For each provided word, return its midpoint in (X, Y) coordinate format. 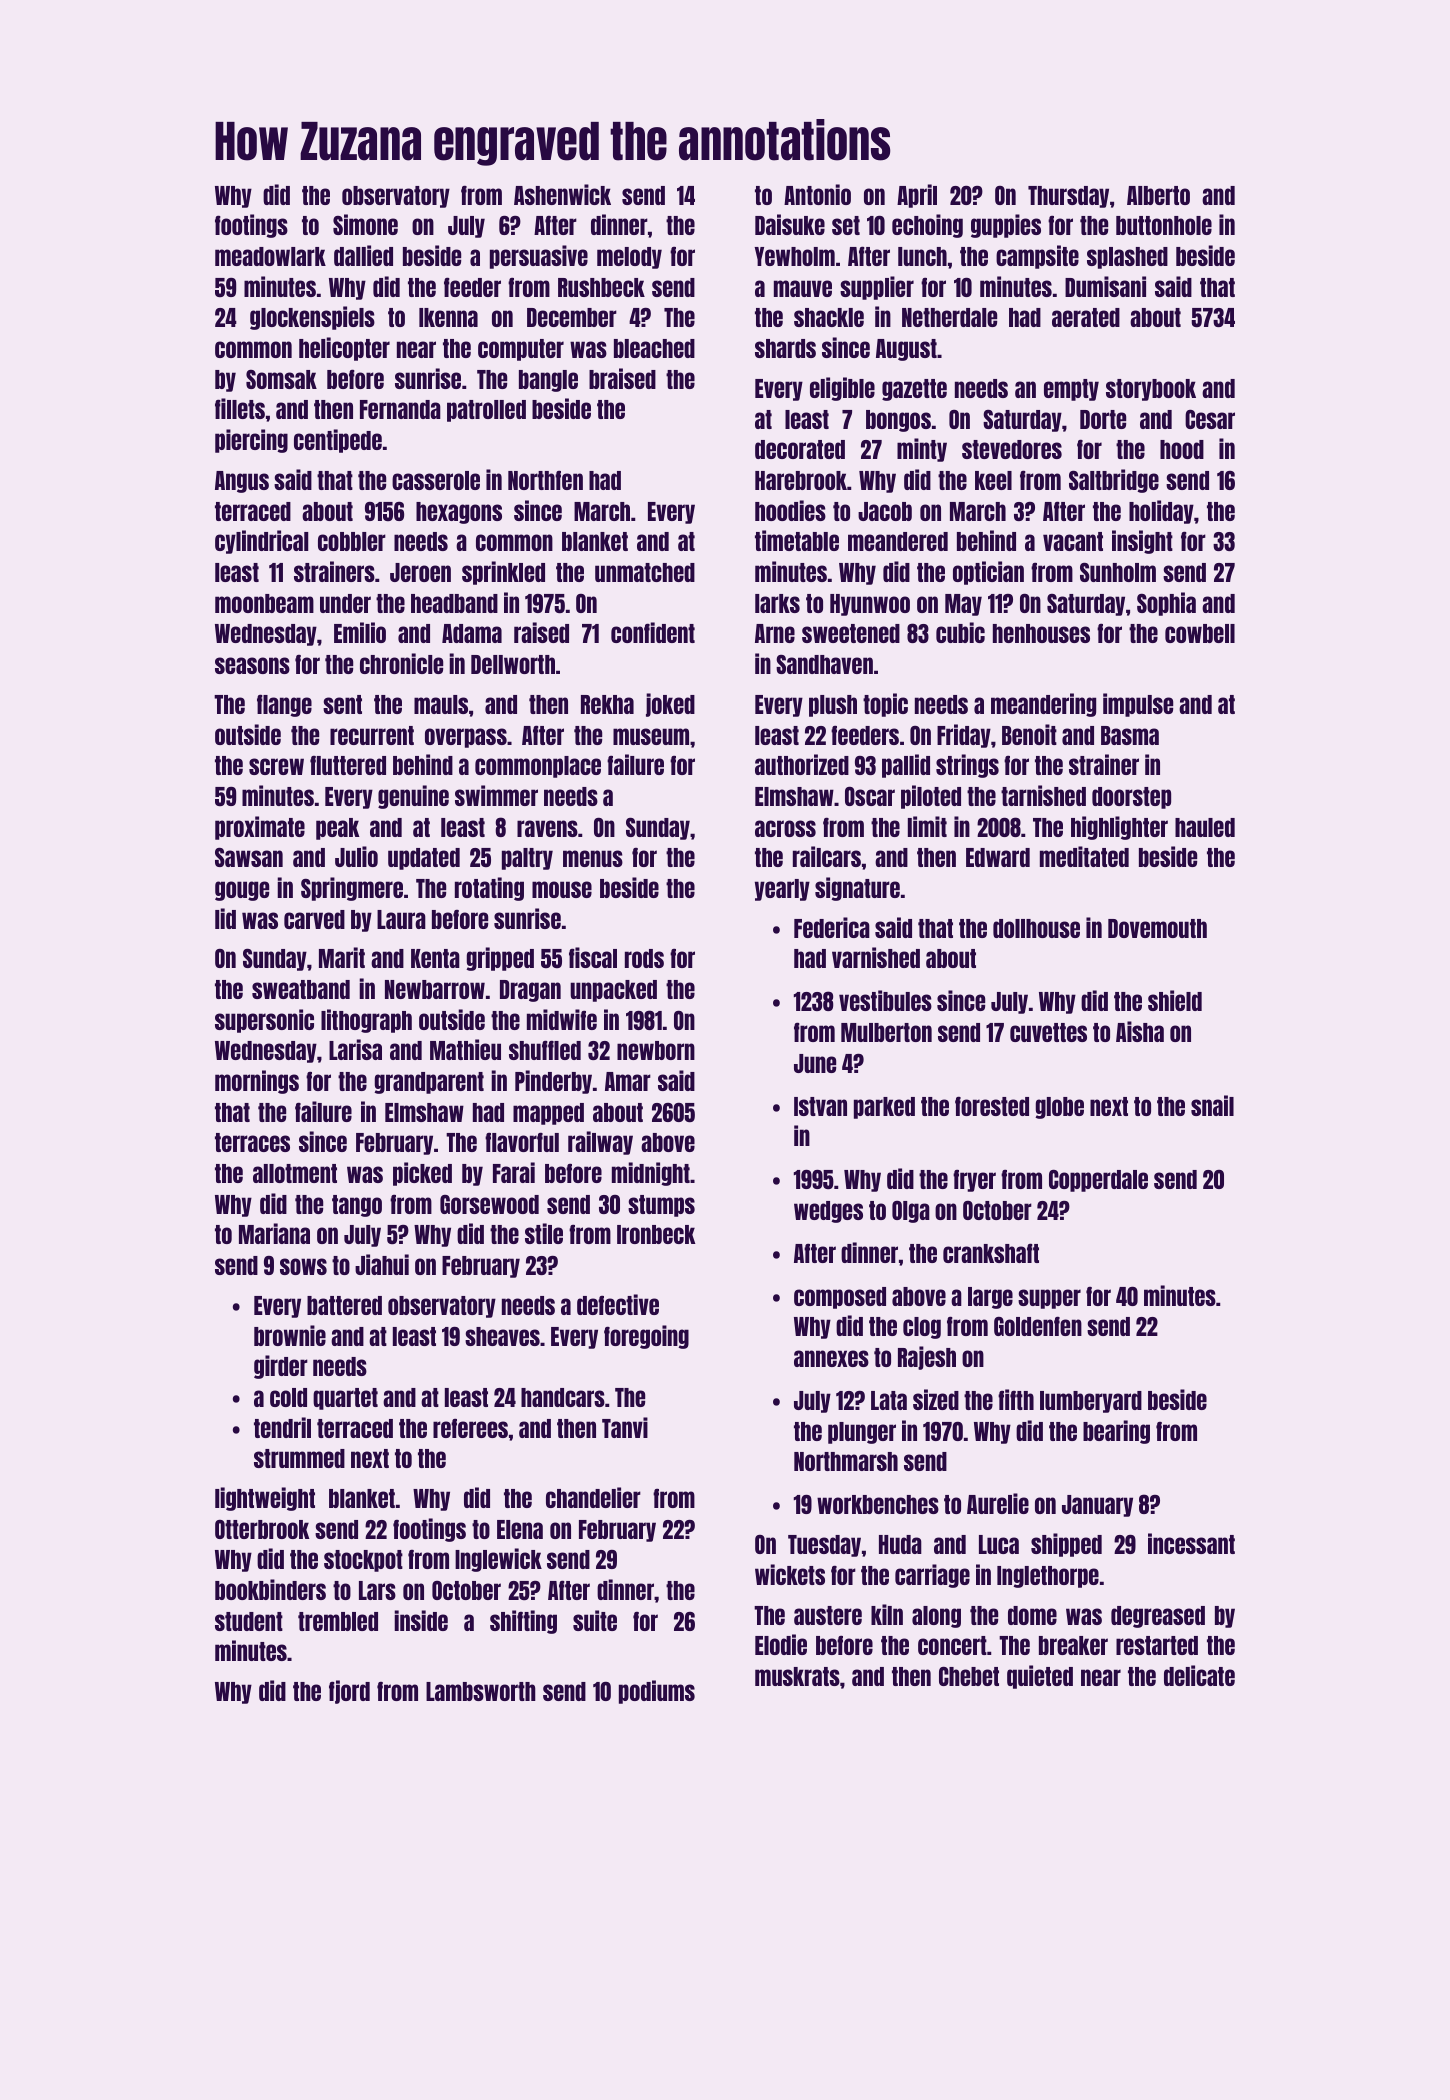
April (917, 196)
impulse (1138, 705)
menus (593, 858)
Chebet (969, 1676)
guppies (1006, 226)
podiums (657, 1692)
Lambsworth (481, 1691)
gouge (242, 891)
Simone (365, 224)
